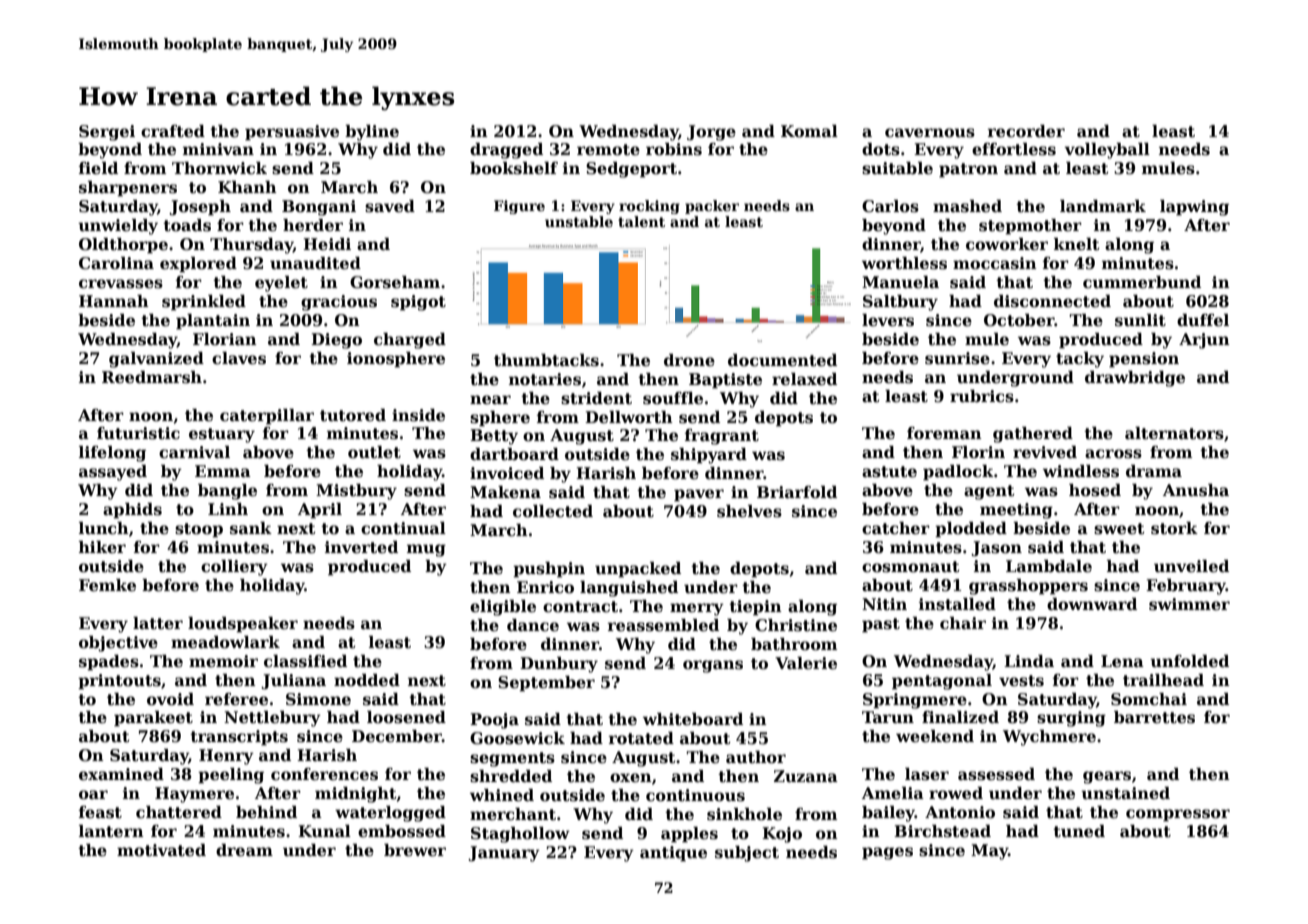  I want to click on duffel, so click(1203, 320).
